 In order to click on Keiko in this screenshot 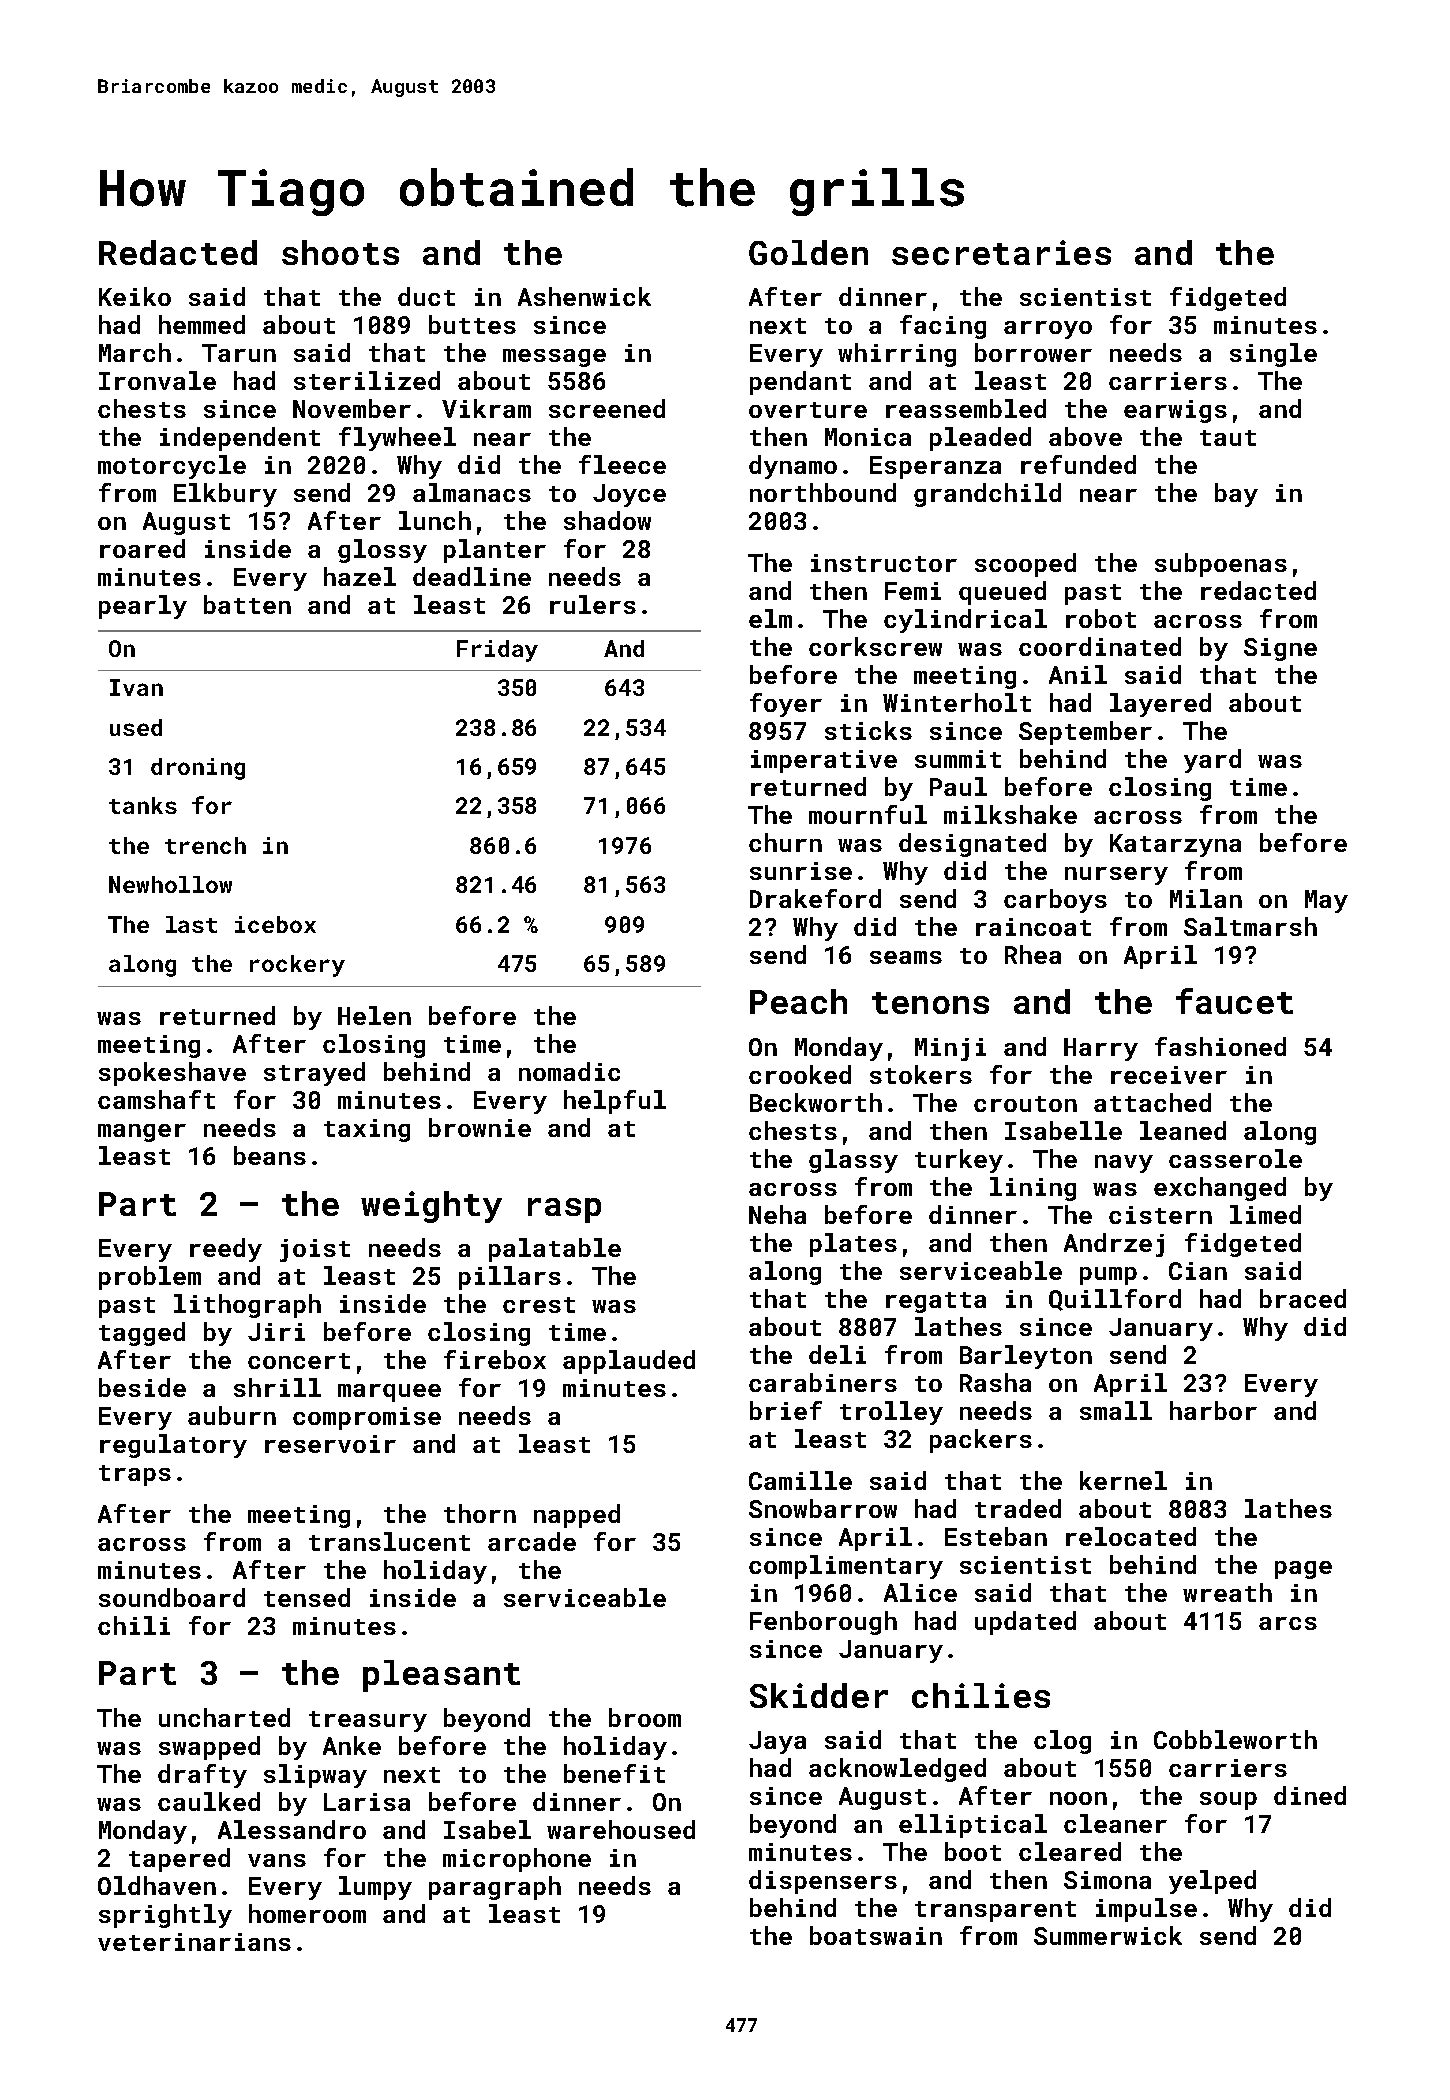, I will do `click(135, 296)`.
